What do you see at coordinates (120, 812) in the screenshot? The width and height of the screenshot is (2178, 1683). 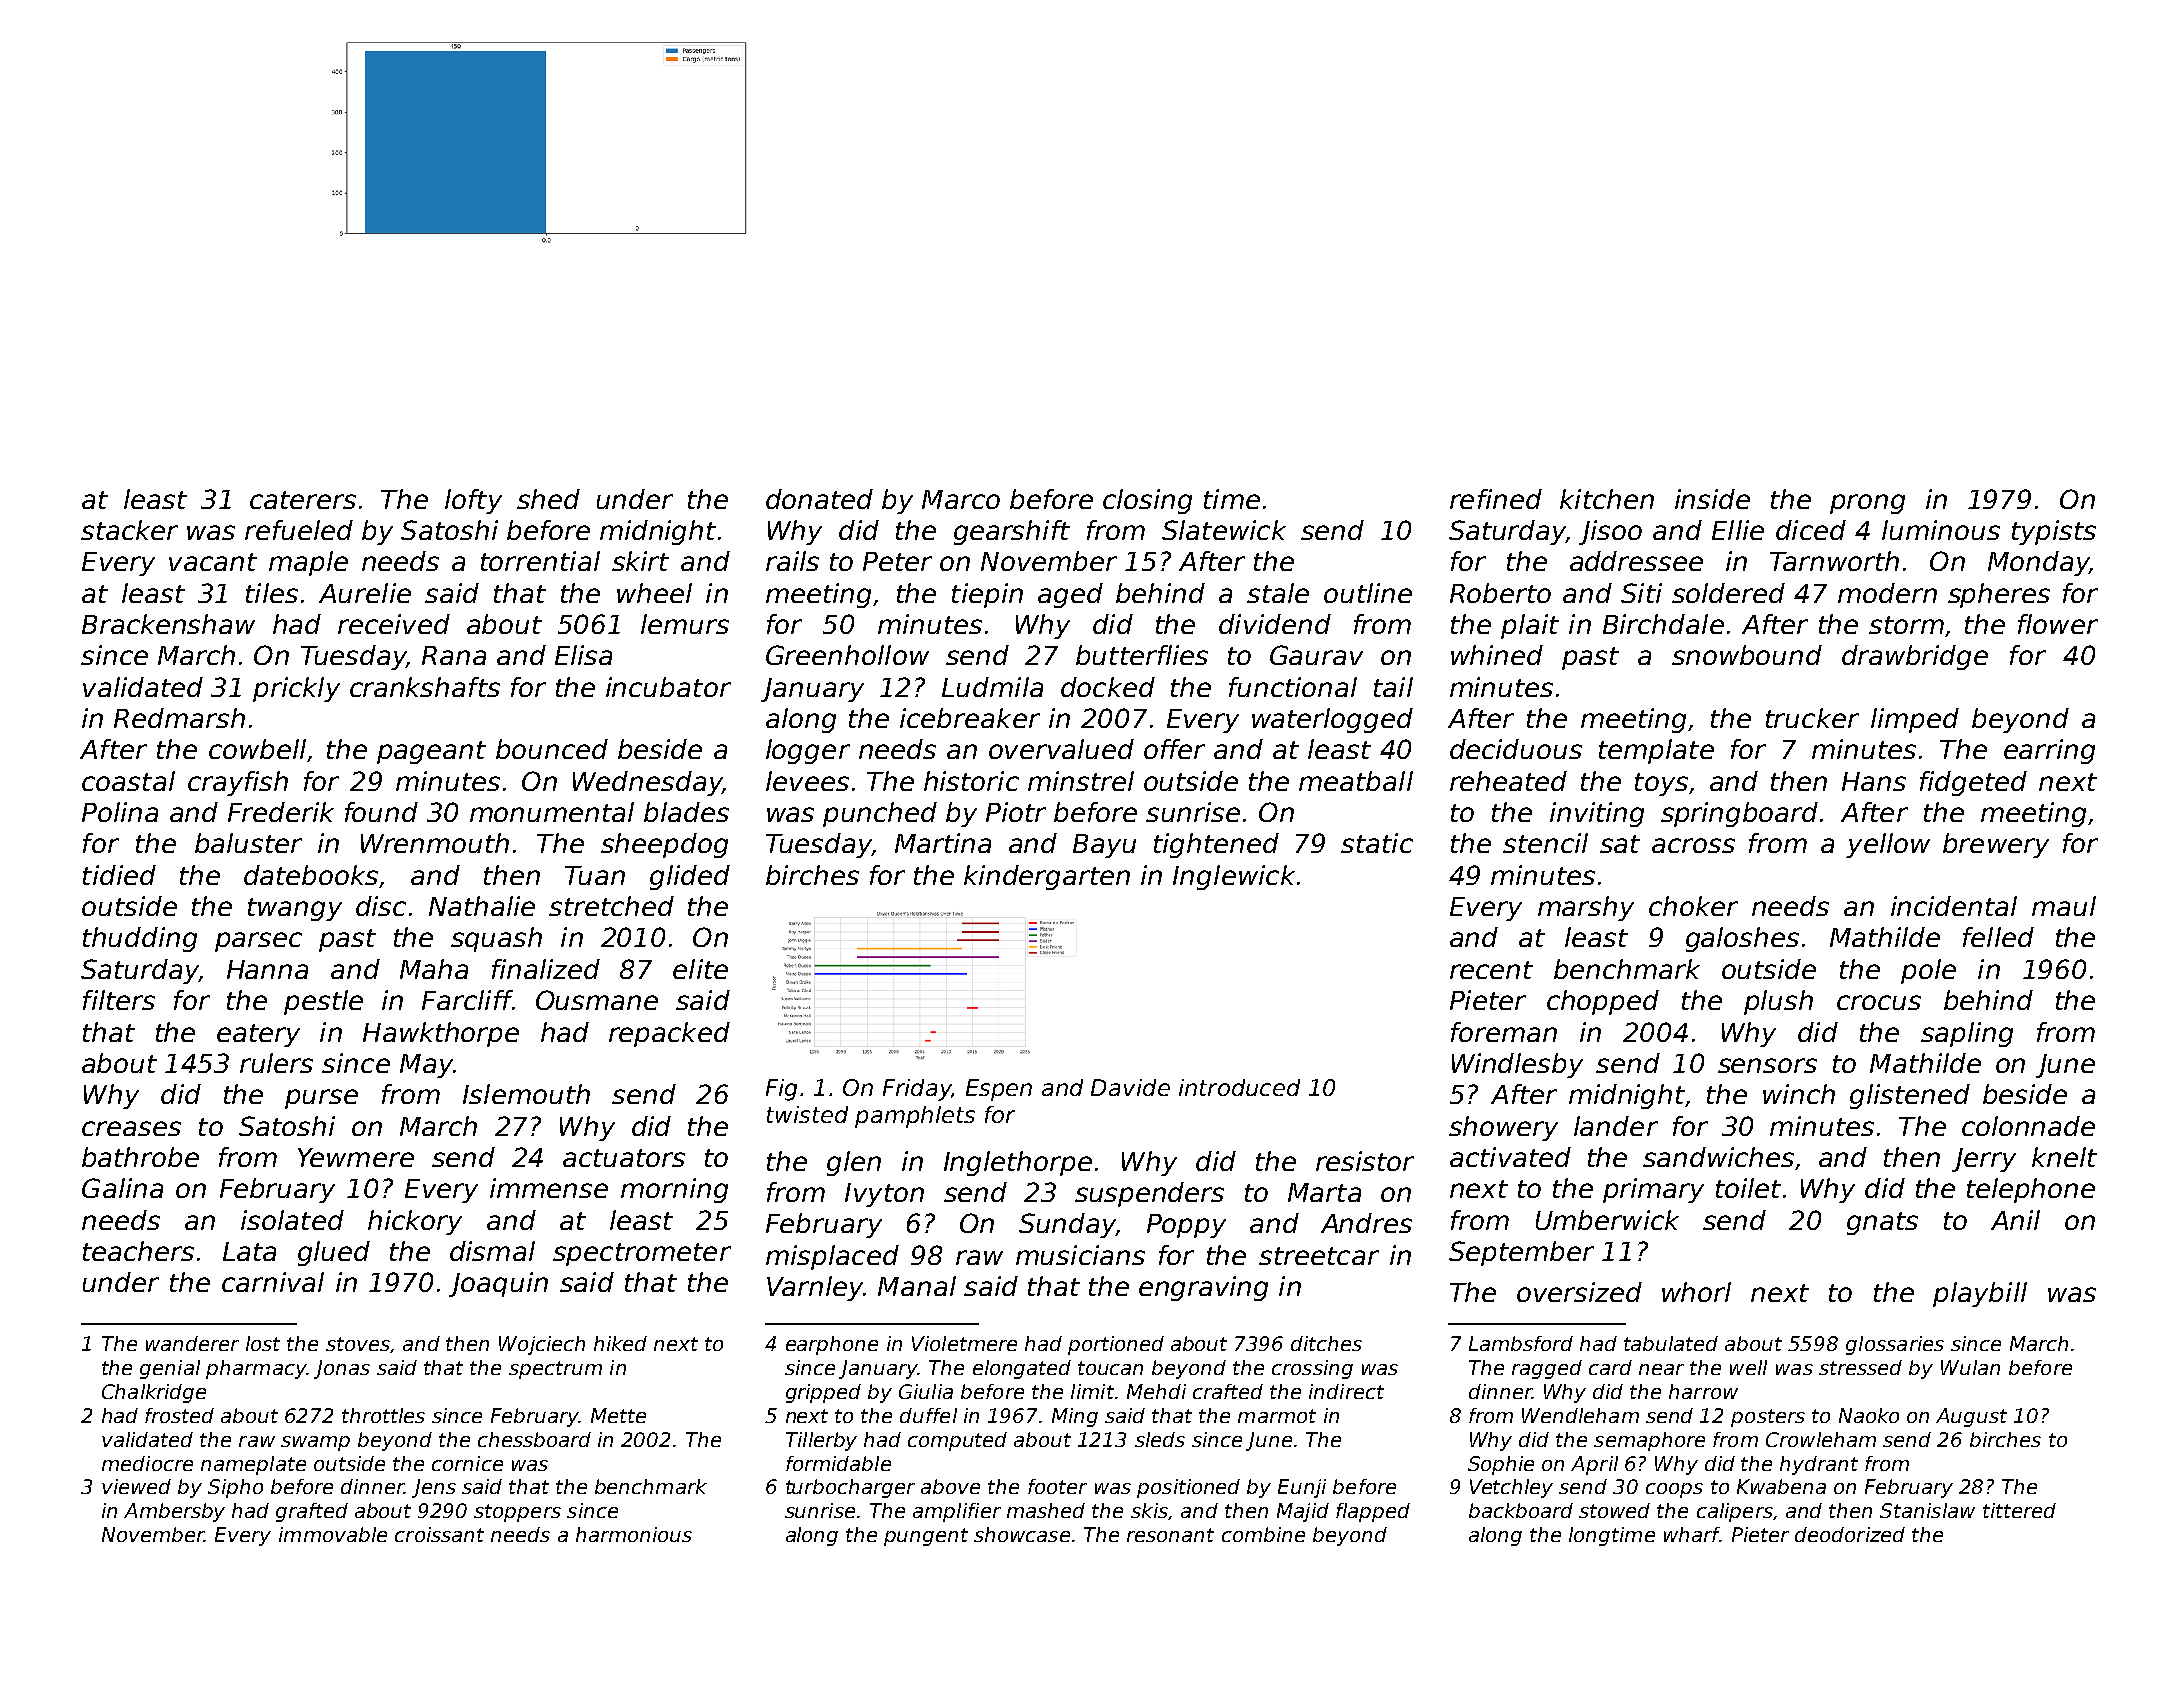 I see `Polina` at bounding box center [120, 812].
